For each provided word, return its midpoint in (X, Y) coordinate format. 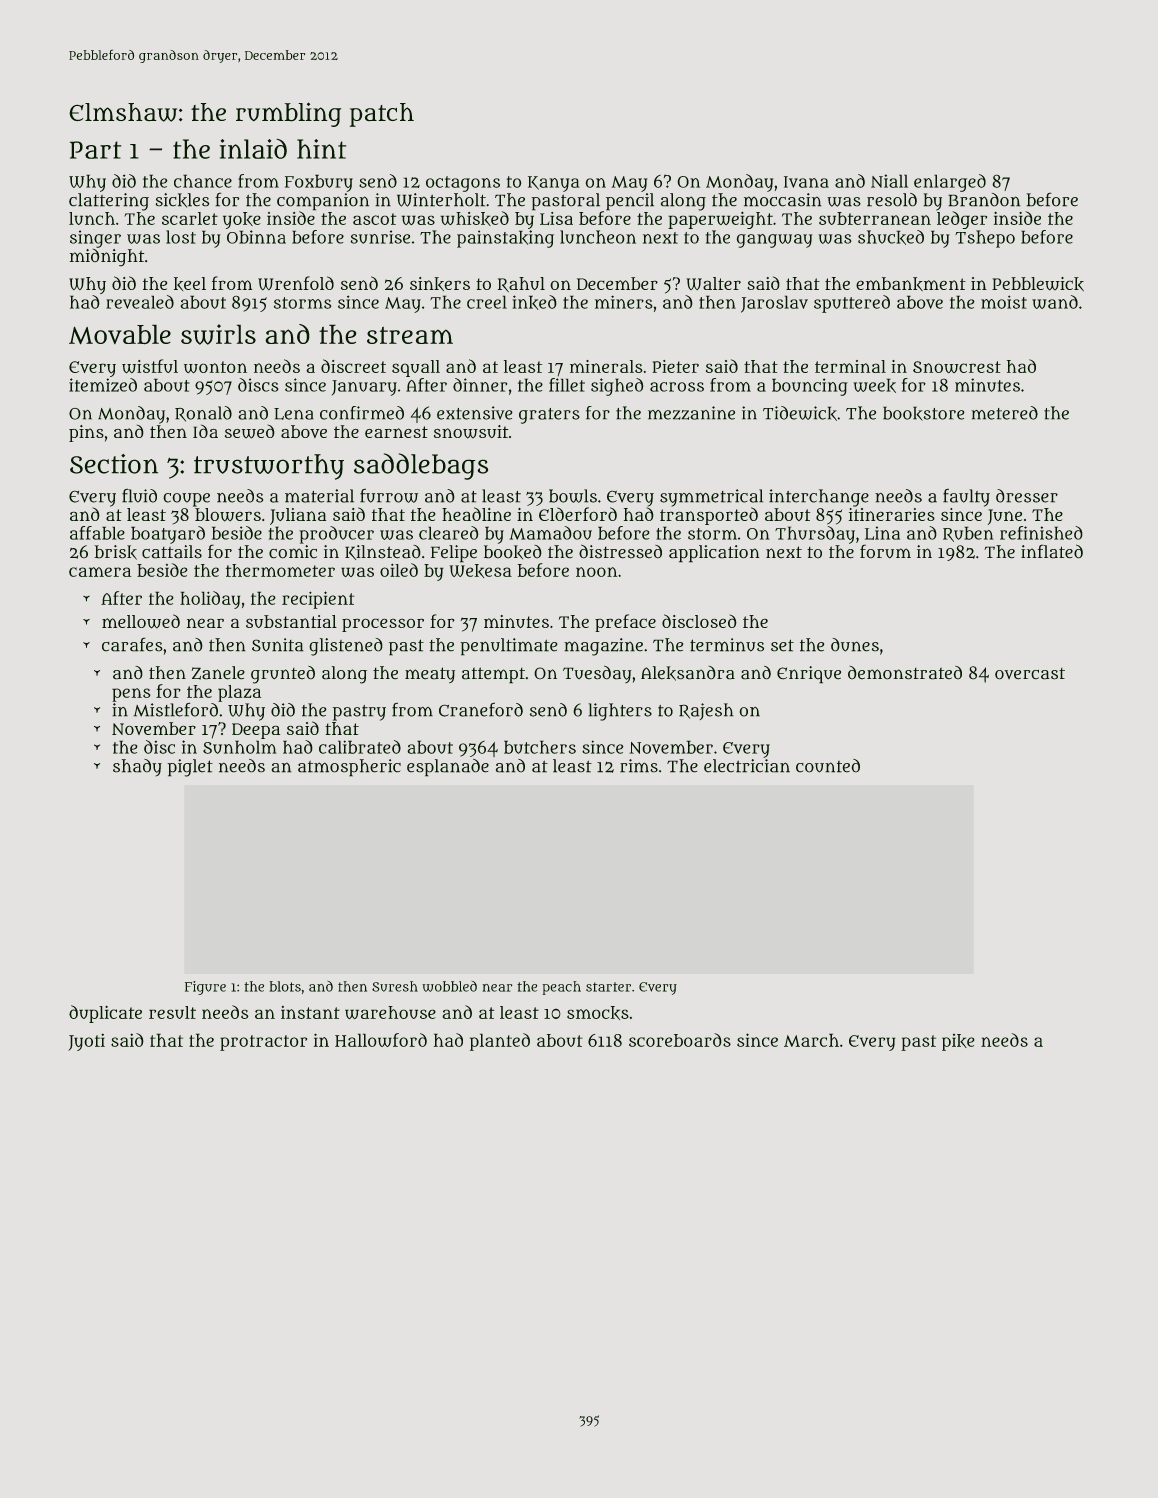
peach (562, 988)
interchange (819, 498)
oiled (399, 570)
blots (285, 986)
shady (137, 767)
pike (958, 1042)
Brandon (984, 199)
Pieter (676, 366)
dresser (1027, 496)
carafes (132, 644)
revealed (140, 302)
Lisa (556, 218)
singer (95, 239)
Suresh (395, 986)
